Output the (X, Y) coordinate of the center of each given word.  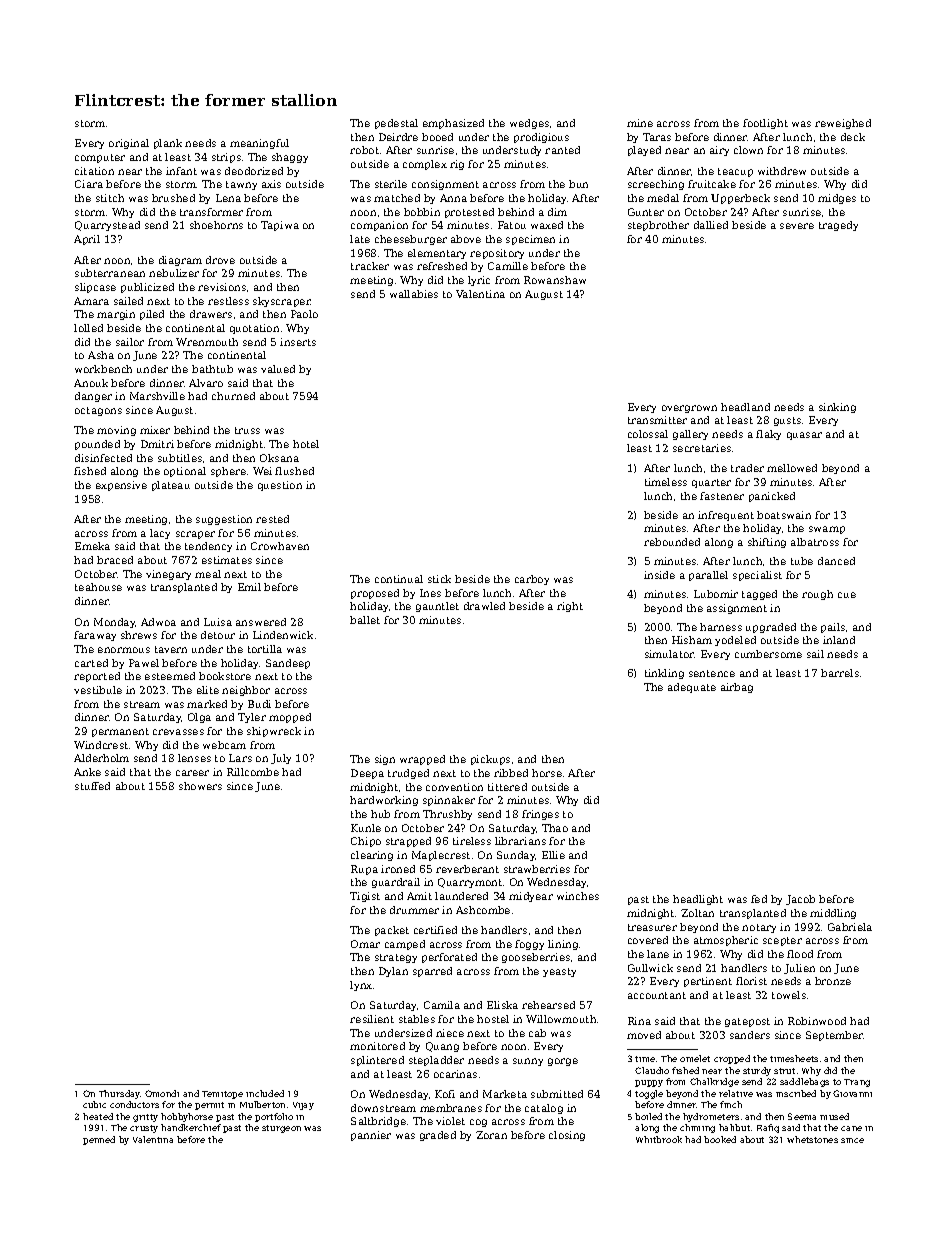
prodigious (541, 138)
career (192, 773)
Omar (365, 944)
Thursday (119, 1094)
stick (439, 579)
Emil (249, 587)
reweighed (843, 124)
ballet (365, 620)
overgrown (689, 409)
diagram (180, 261)
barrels (840, 673)
